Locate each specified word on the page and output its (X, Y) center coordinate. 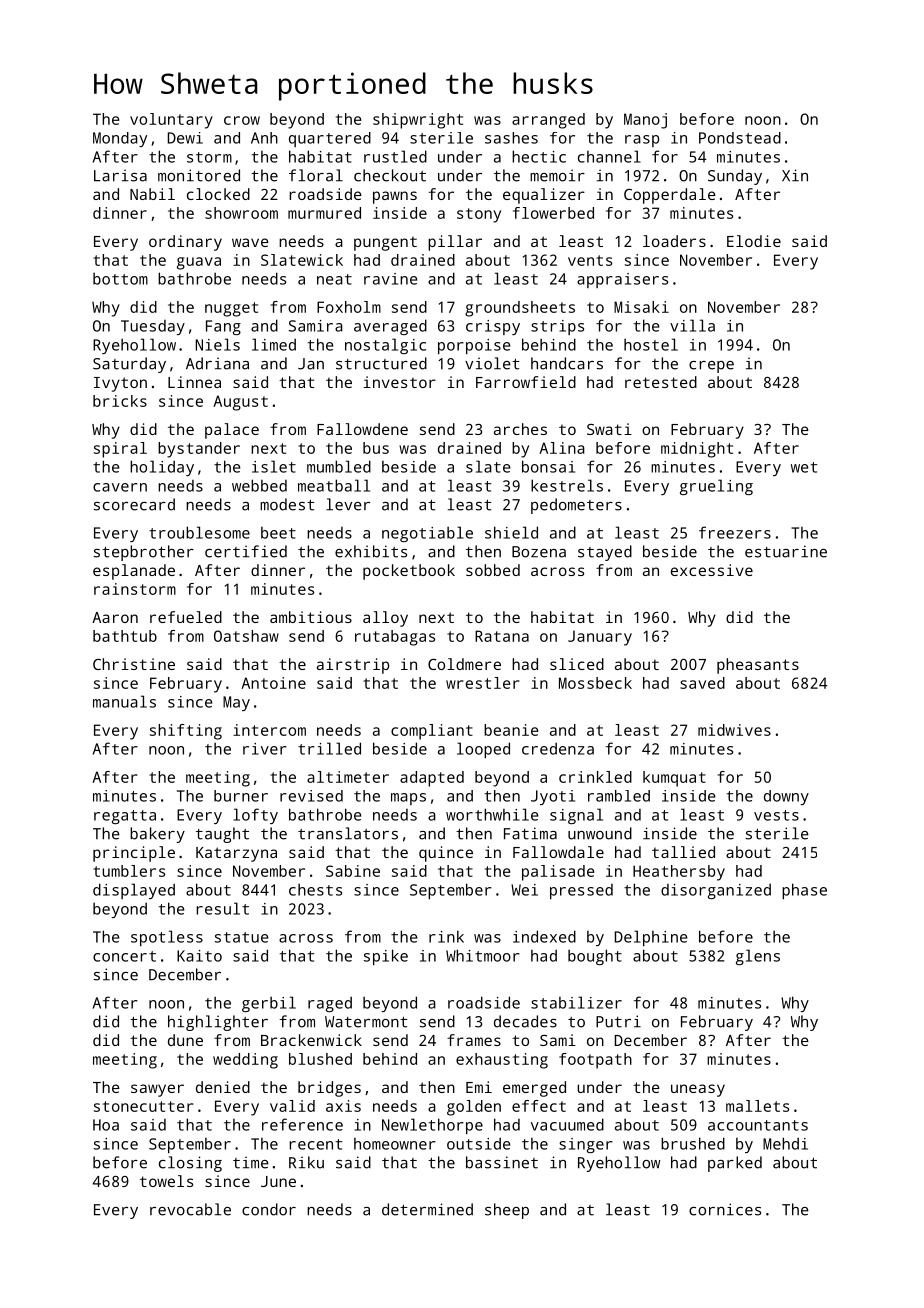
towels (166, 1181)
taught (222, 835)
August (240, 403)
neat (334, 279)
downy (786, 797)
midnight (697, 450)
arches (520, 429)
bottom (120, 279)
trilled (329, 748)
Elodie (754, 241)
